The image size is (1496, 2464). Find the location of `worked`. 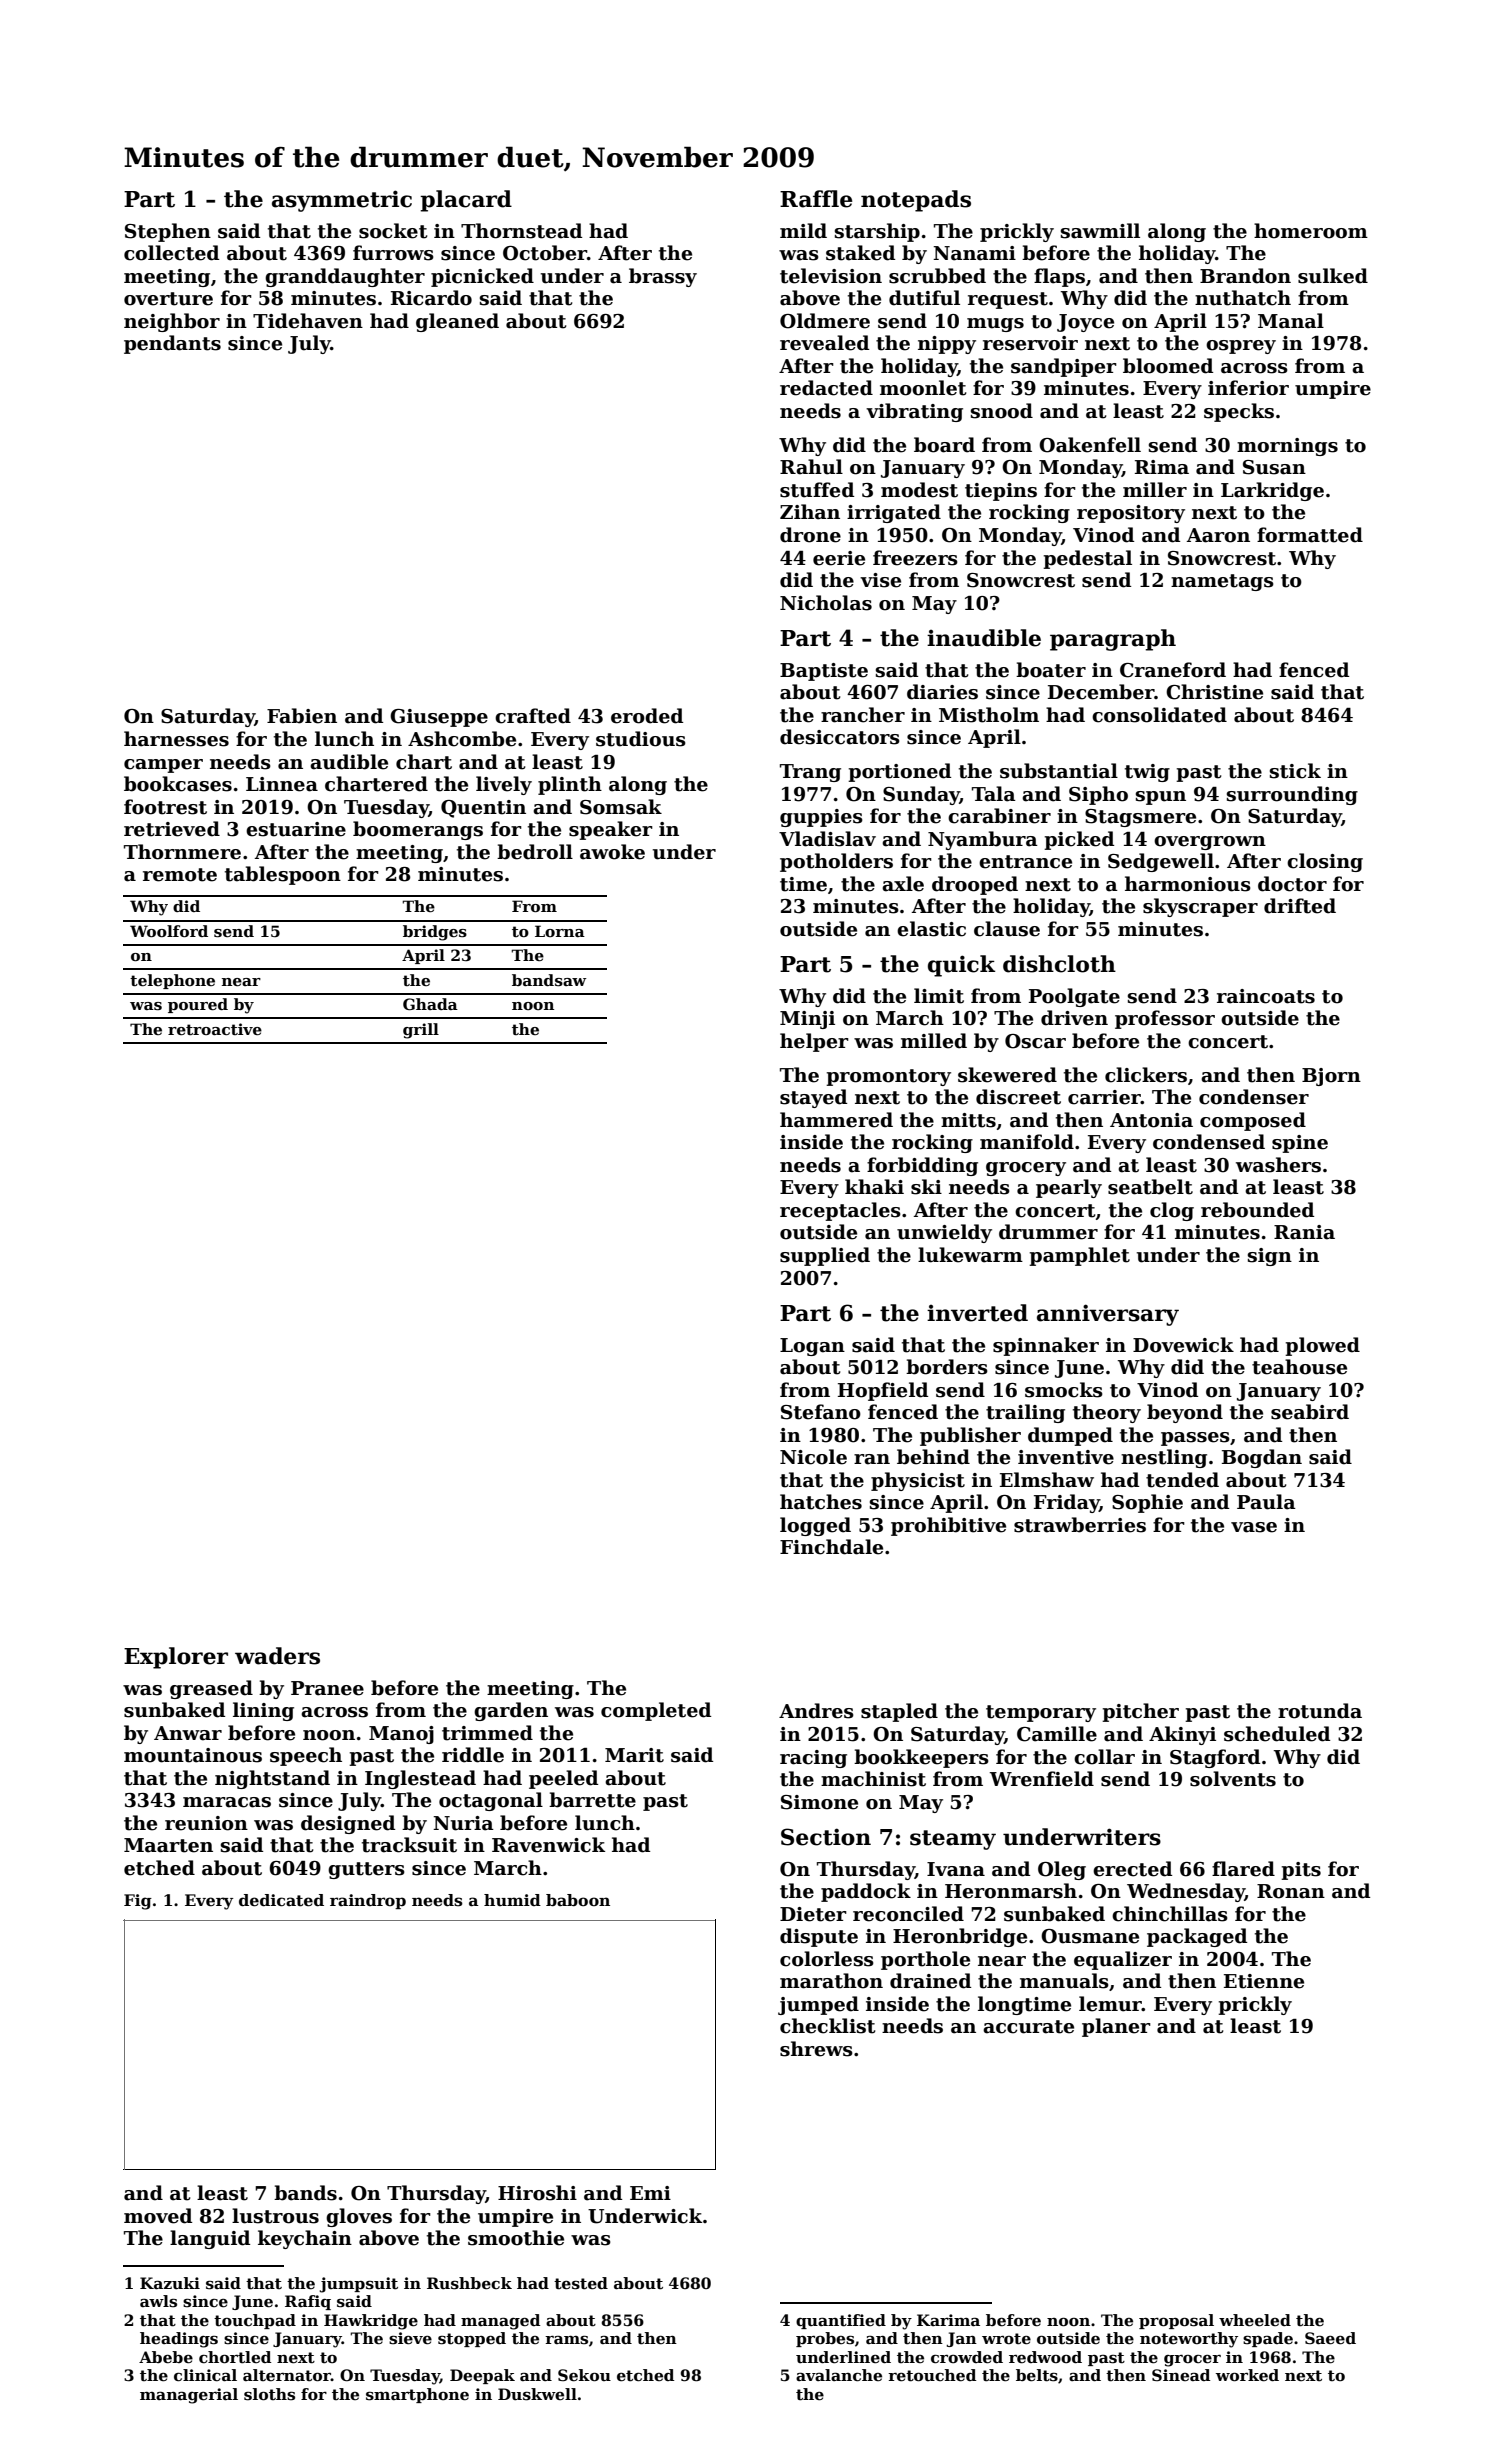

worked is located at coordinates (1247, 2375).
